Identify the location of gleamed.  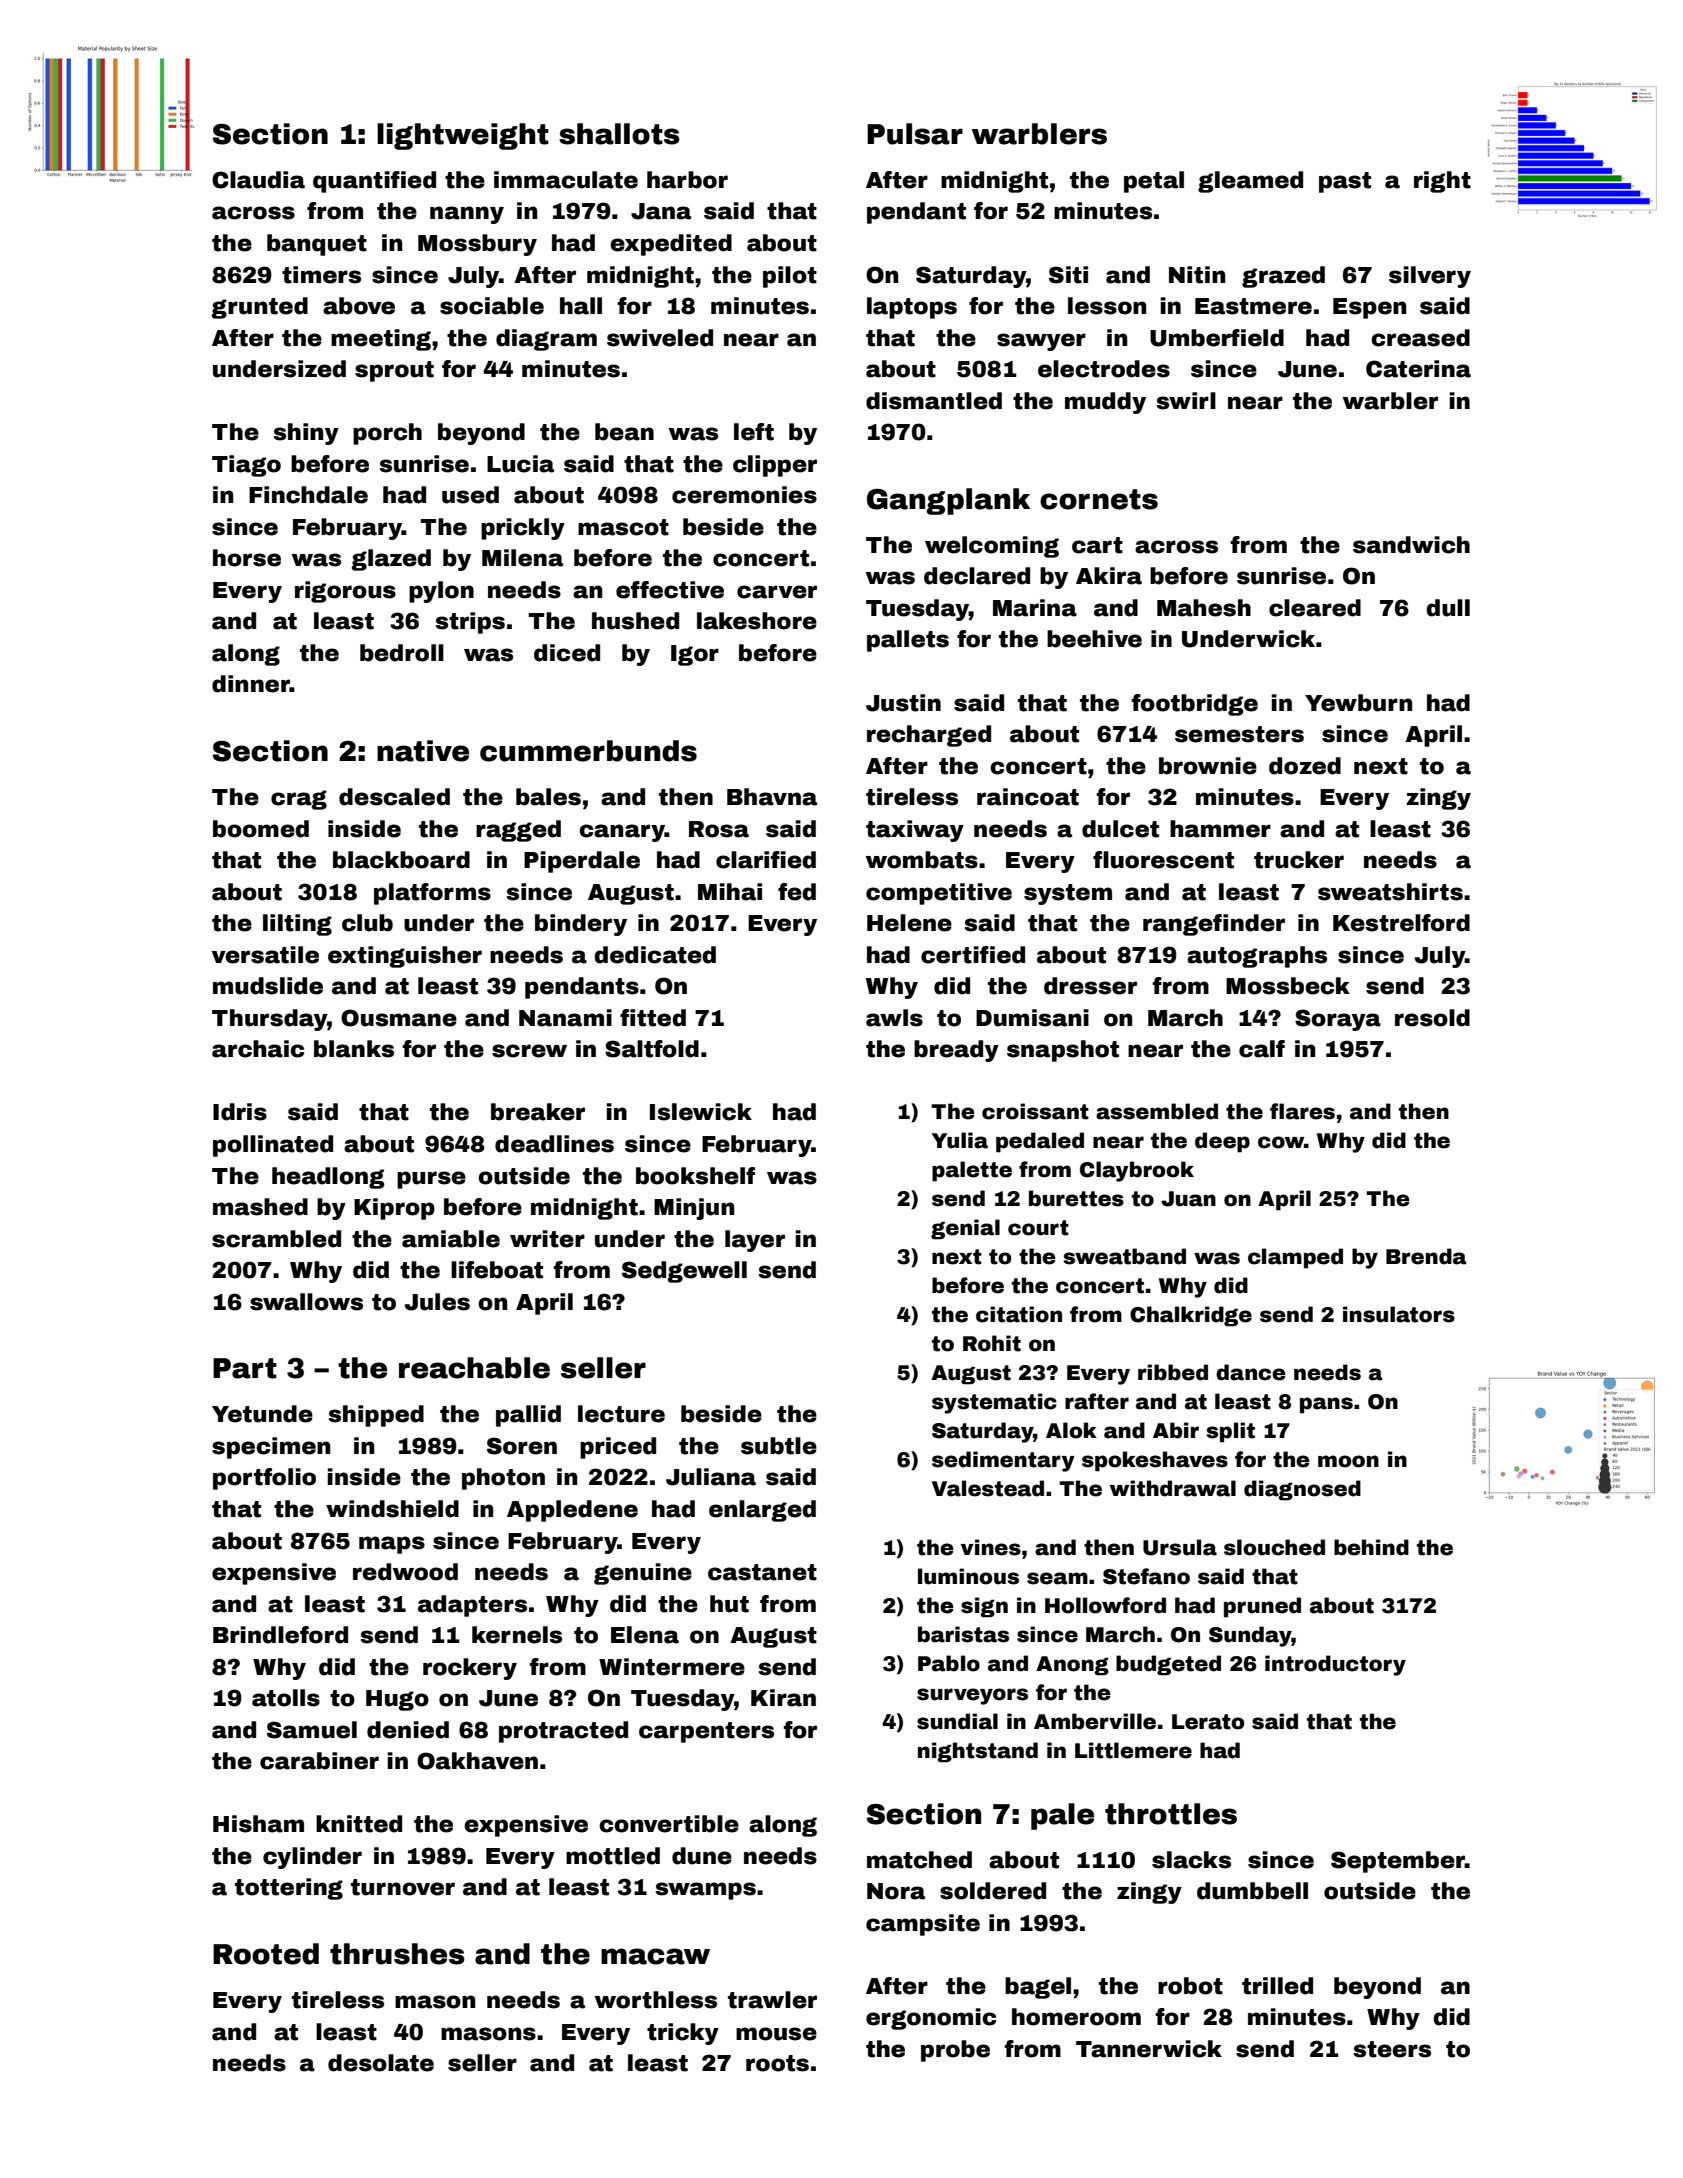
(1250, 182).
